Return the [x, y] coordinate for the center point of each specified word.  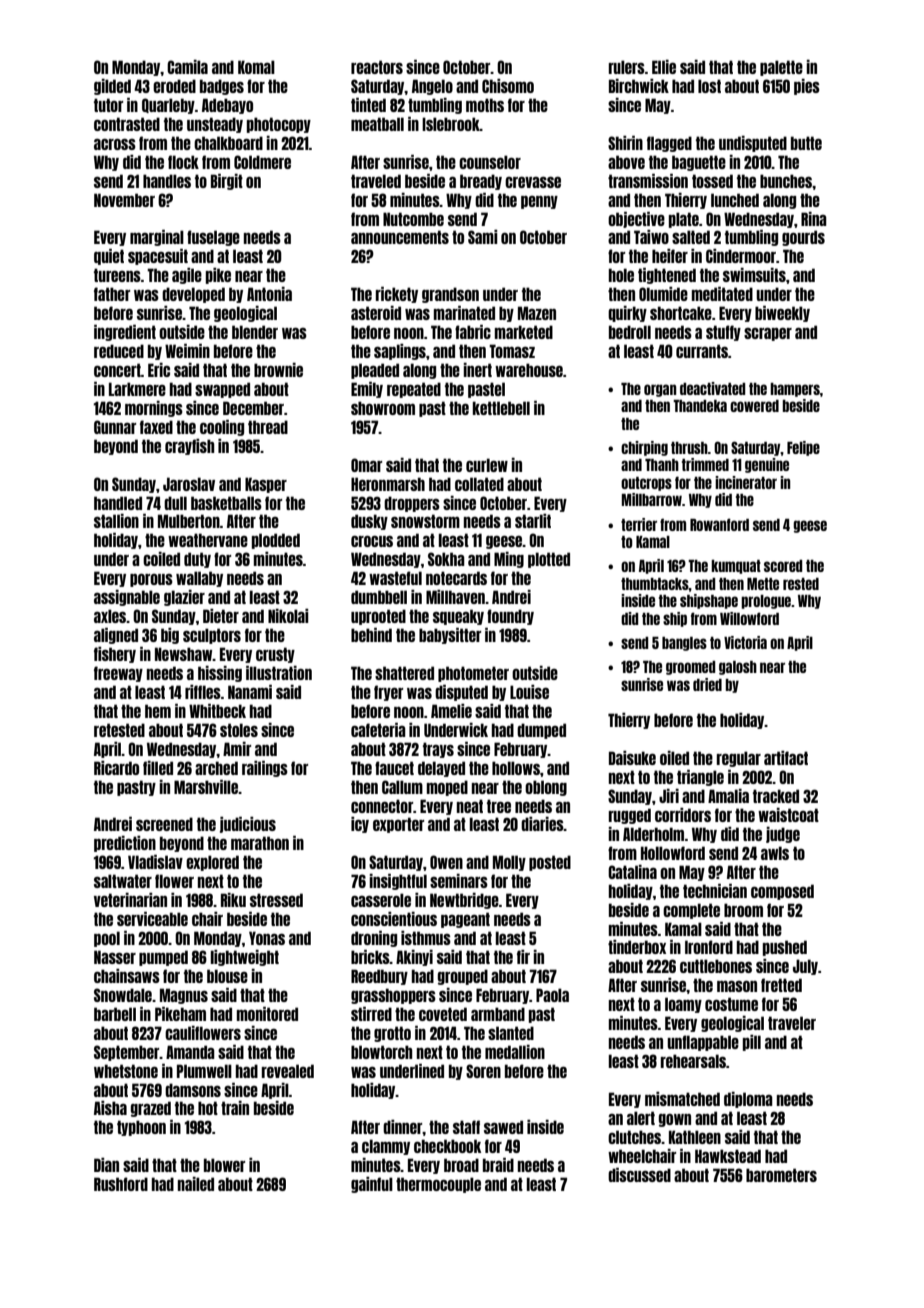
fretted [781, 985]
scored [783, 566]
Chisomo [508, 86]
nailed [196, 1184]
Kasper [266, 485]
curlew [487, 465]
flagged [669, 144]
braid [498, 1165]
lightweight [245, 958]
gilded [112, 87]
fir [523, 957]
